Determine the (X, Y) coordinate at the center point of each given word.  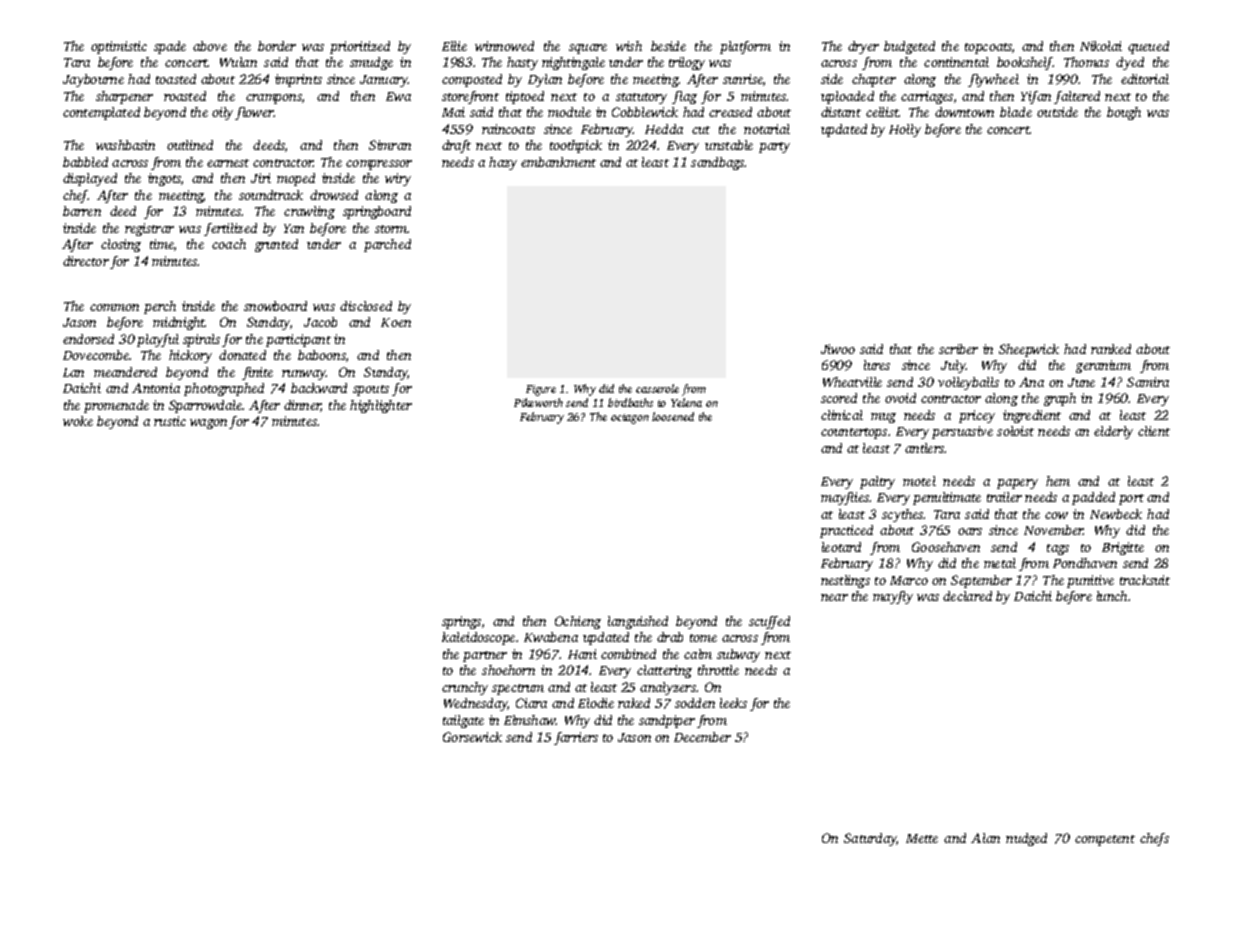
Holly (905, 130)
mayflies (845, 498)
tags (1058, 549)
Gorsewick (472, 737)
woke (78, 421)
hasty (522, 63)
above (210, 46)
